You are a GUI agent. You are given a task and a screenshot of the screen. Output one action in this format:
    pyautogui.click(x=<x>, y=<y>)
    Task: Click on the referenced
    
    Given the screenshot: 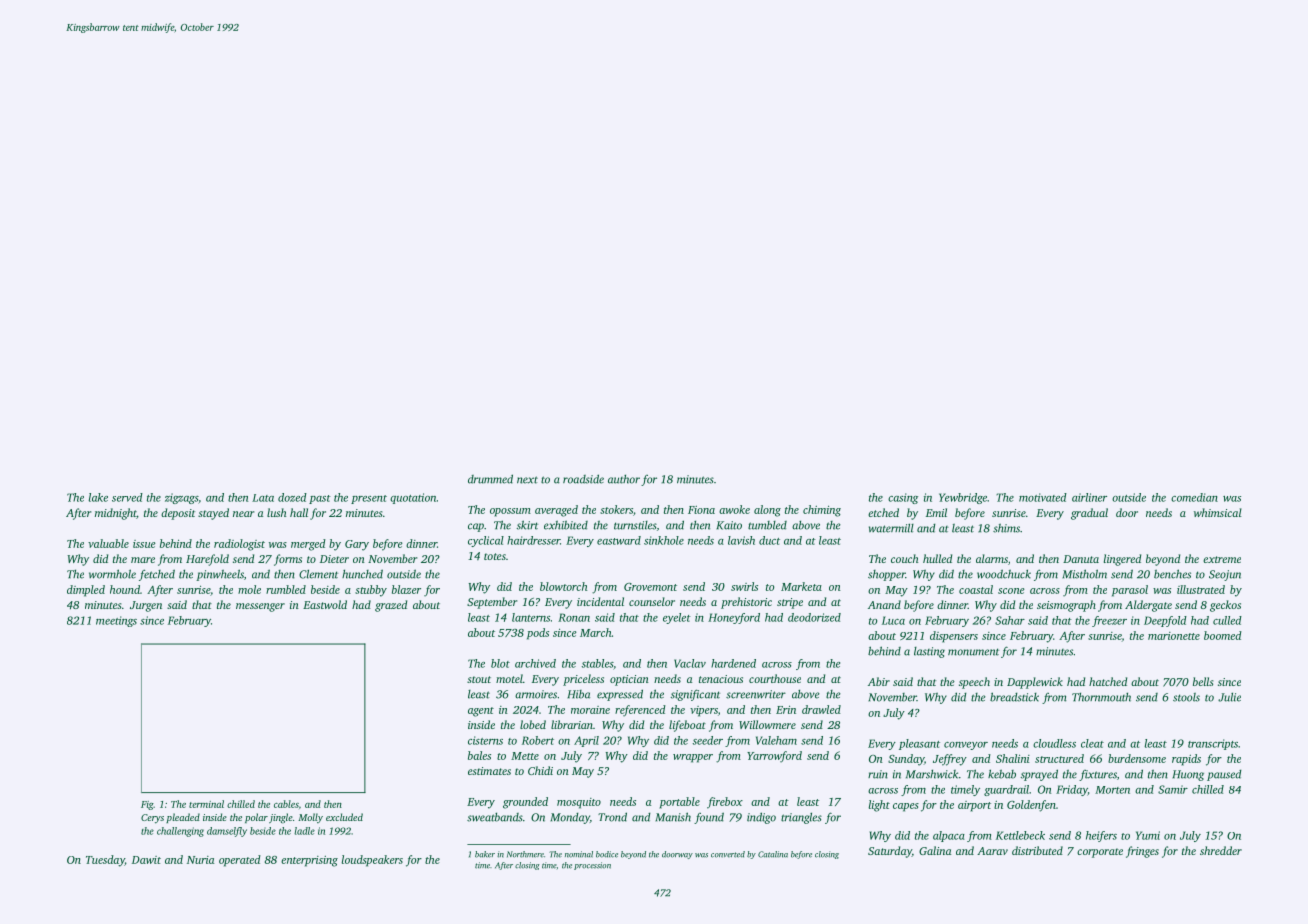 What is the action you would take?
    pyautogui.click(x=640, y=711)
